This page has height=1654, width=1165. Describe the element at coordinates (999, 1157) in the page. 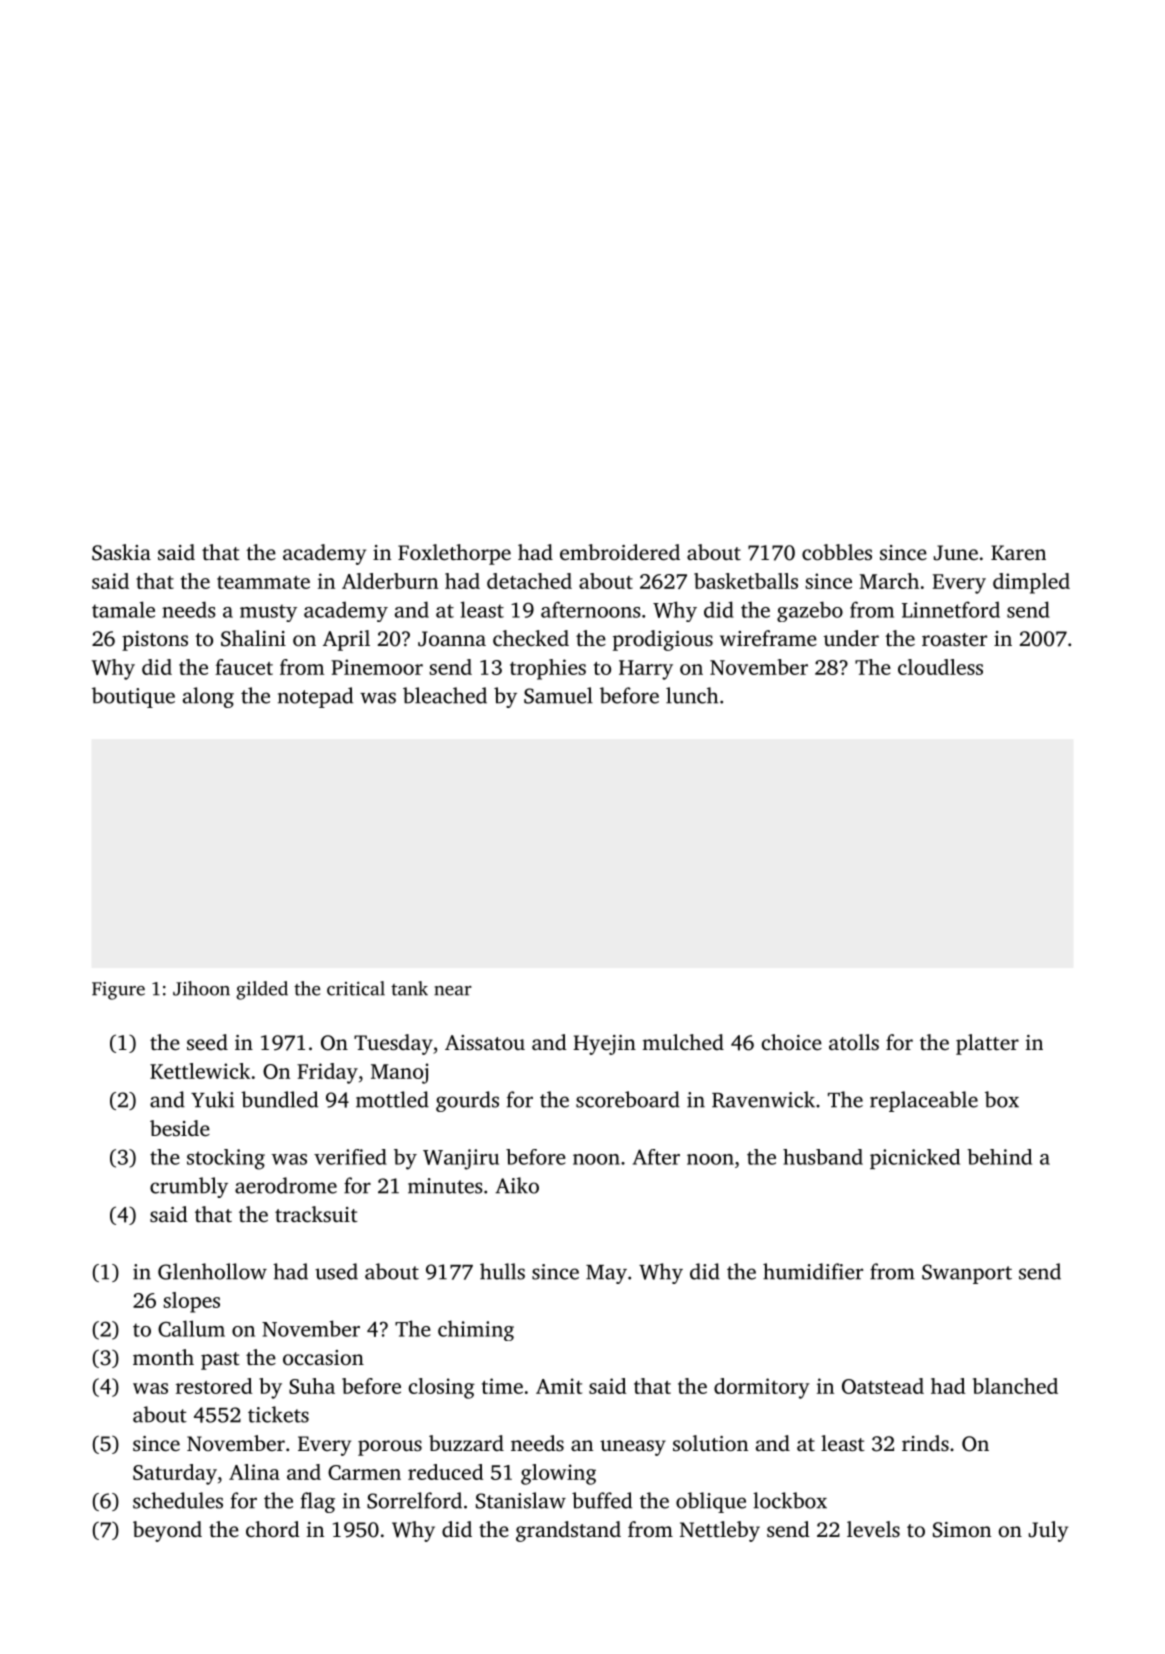

I see `behind` at that location.
